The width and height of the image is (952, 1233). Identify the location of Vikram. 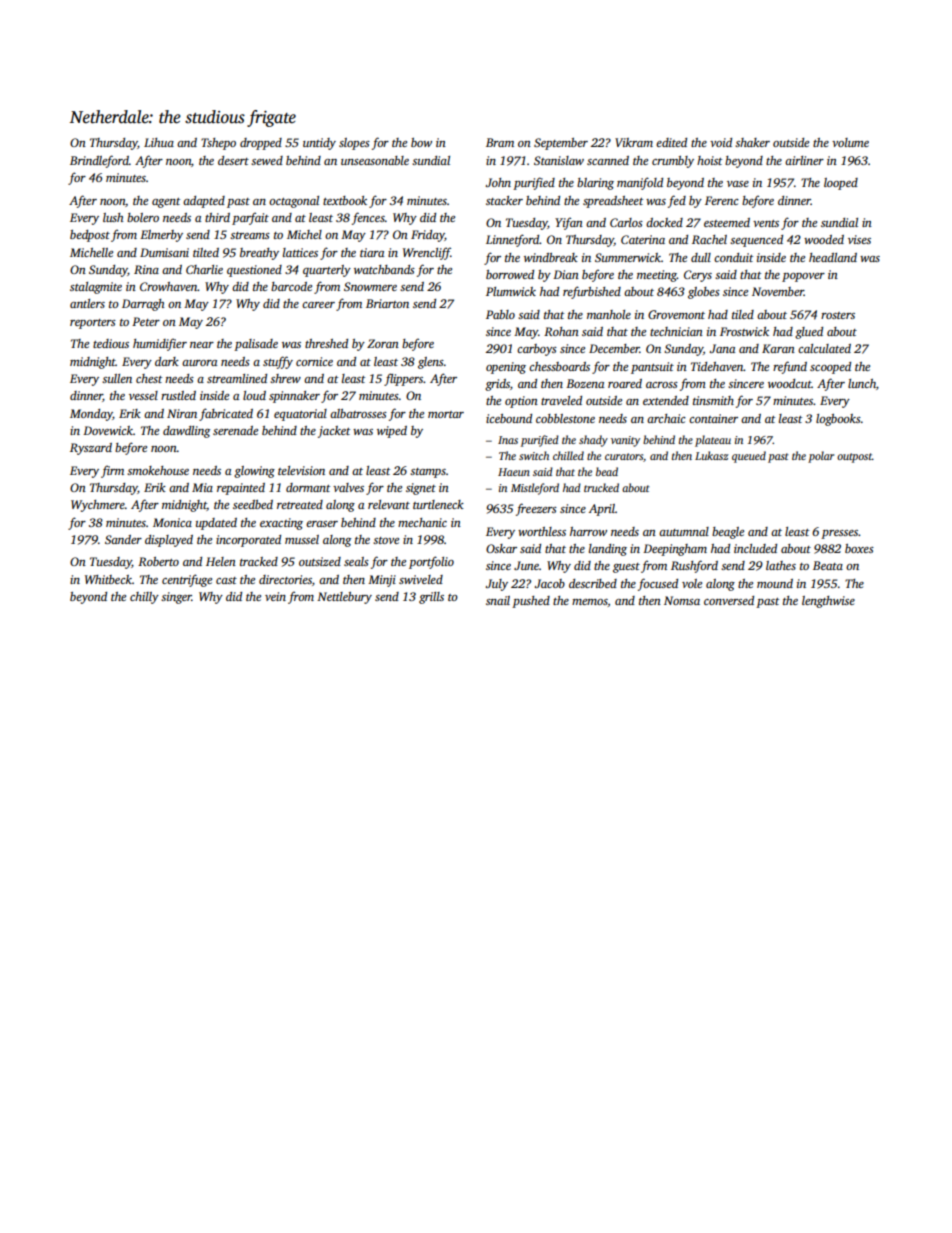
(634, 142).
